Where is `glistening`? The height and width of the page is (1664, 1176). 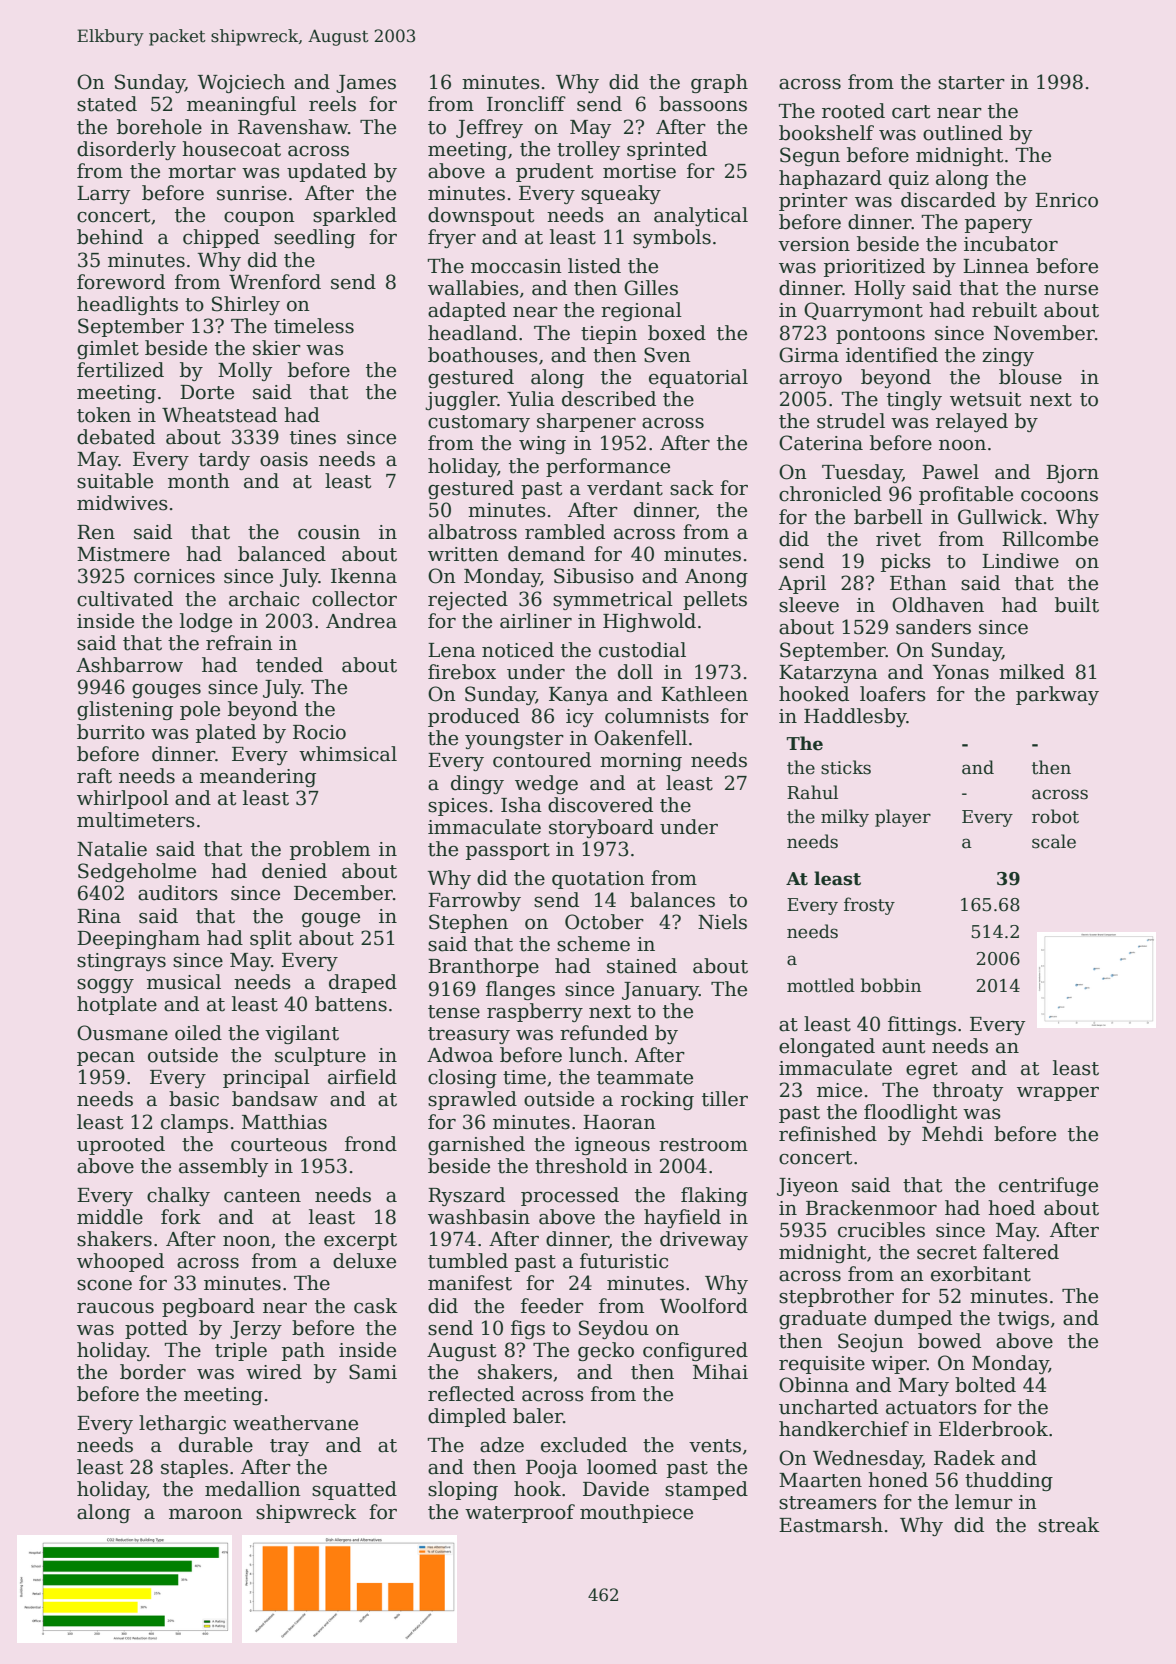
glistening is located at coordinates (125, 710).
